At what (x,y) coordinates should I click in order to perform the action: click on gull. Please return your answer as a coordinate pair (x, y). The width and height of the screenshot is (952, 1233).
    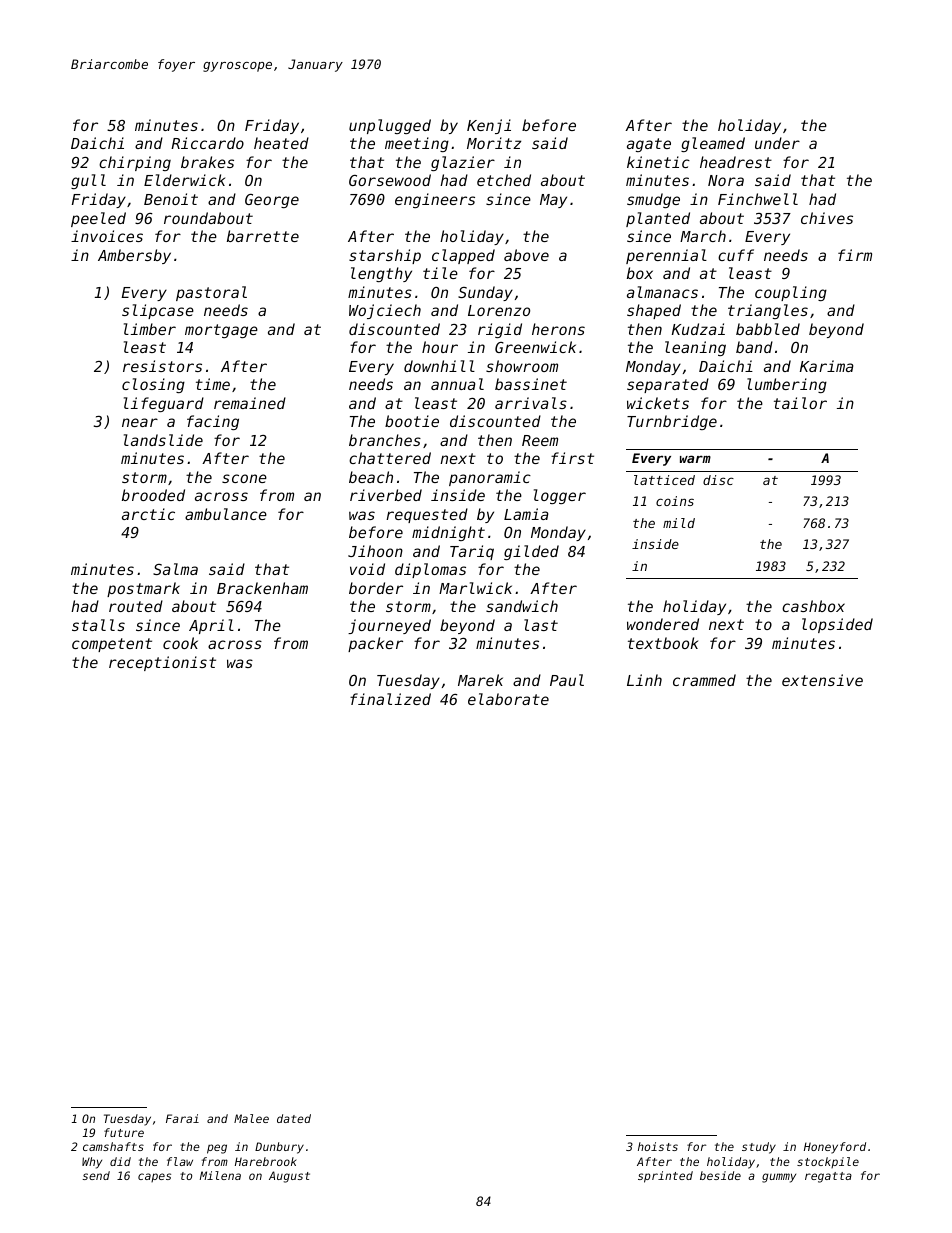
    Looking at the image, I should click on (88, 181).
